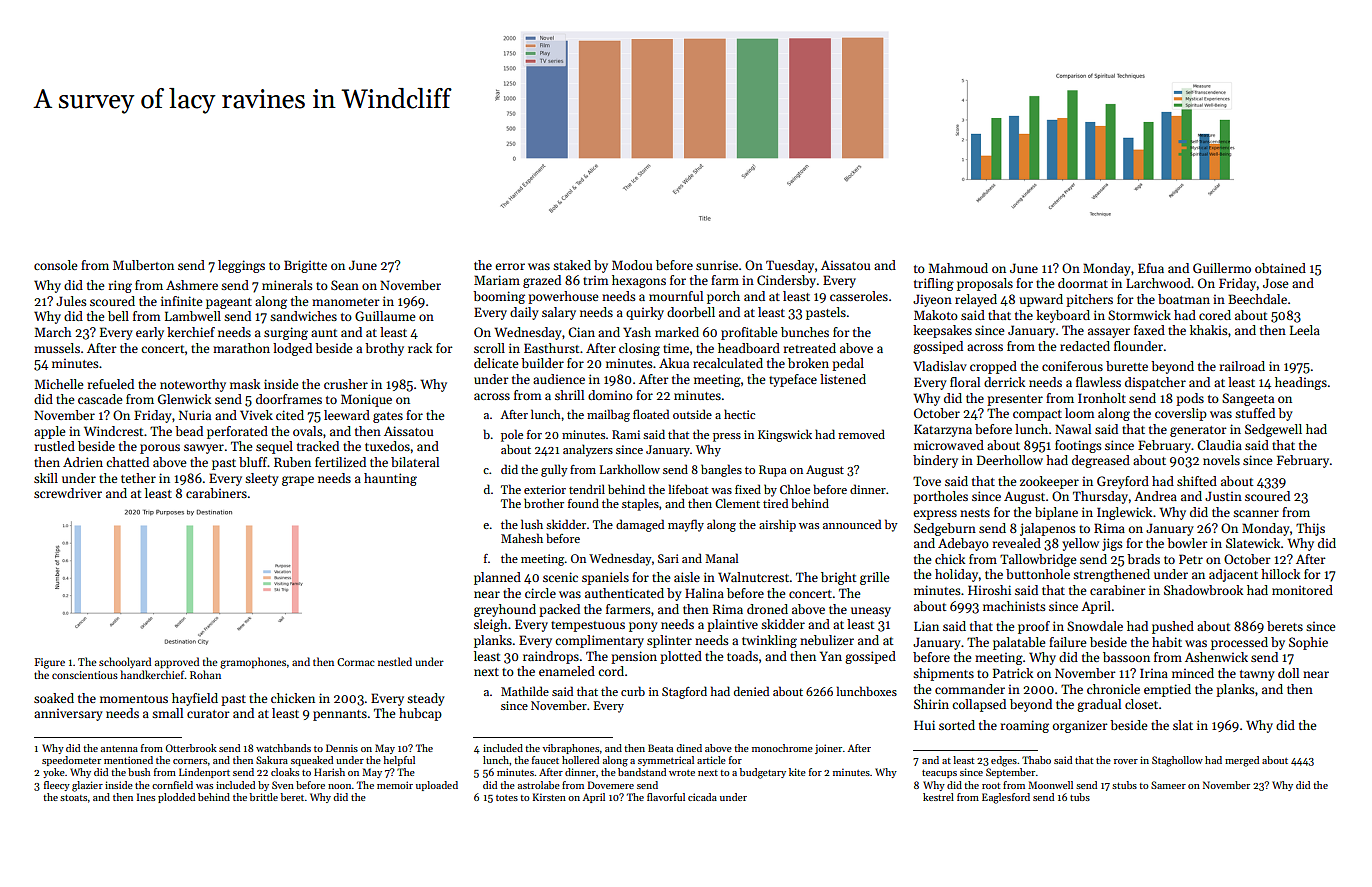 The image size is (1372, 887). What do you see at coordinates (669, 641) in the document?
I see `splinter` at bounding box center [669, 641].
